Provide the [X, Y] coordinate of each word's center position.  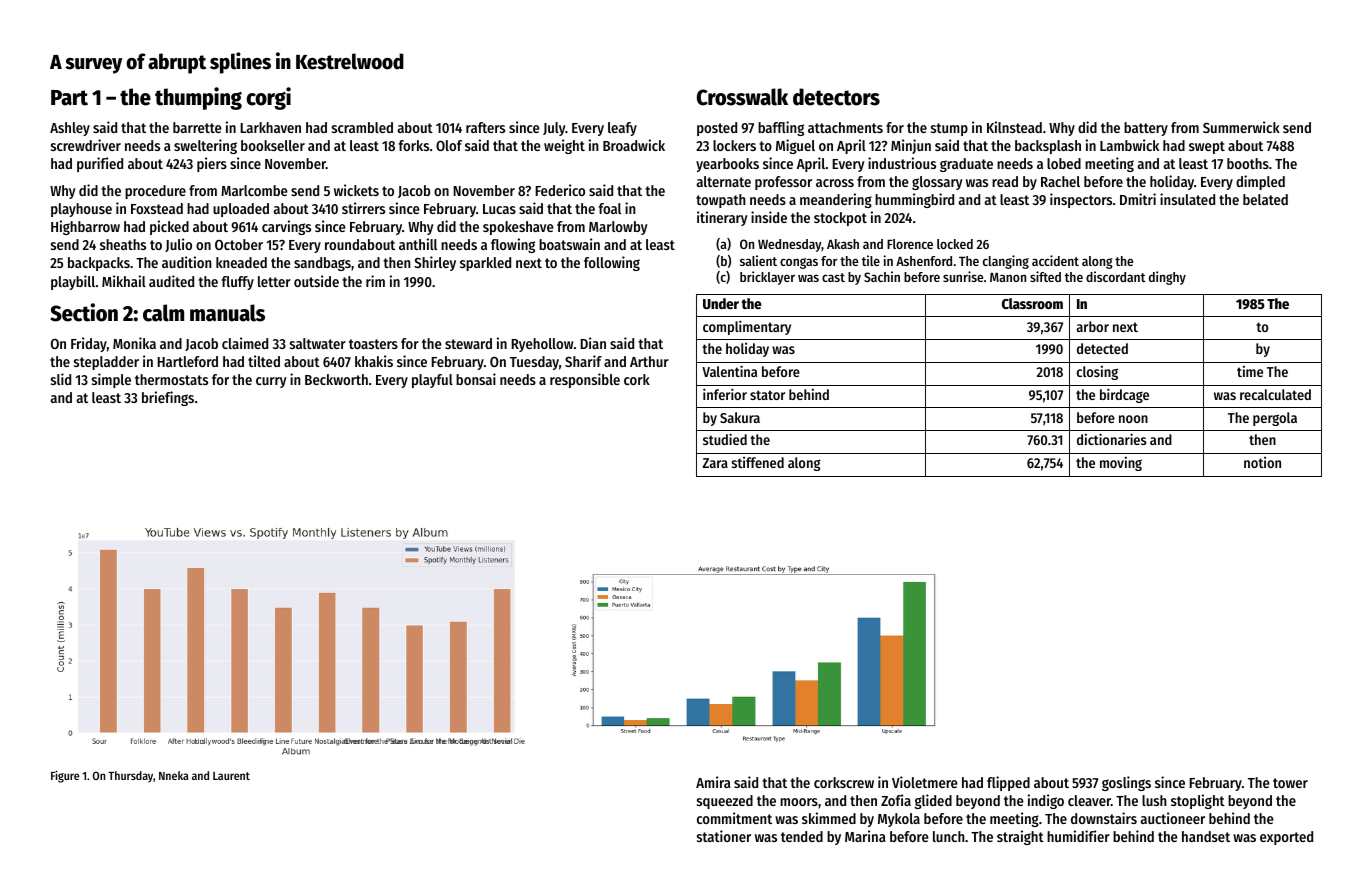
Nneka [174, 775]
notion [1262, 462]
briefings [168, 398]
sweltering [205, 146]
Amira [713, 782]
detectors [836, 97]
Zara [715, 463]
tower [1290, 783]
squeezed [725, 802]
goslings [1126, 783]
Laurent [231, 776]
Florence [910, 244]
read [1005, 181]
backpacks [99, 264]
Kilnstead [1014, 127]
